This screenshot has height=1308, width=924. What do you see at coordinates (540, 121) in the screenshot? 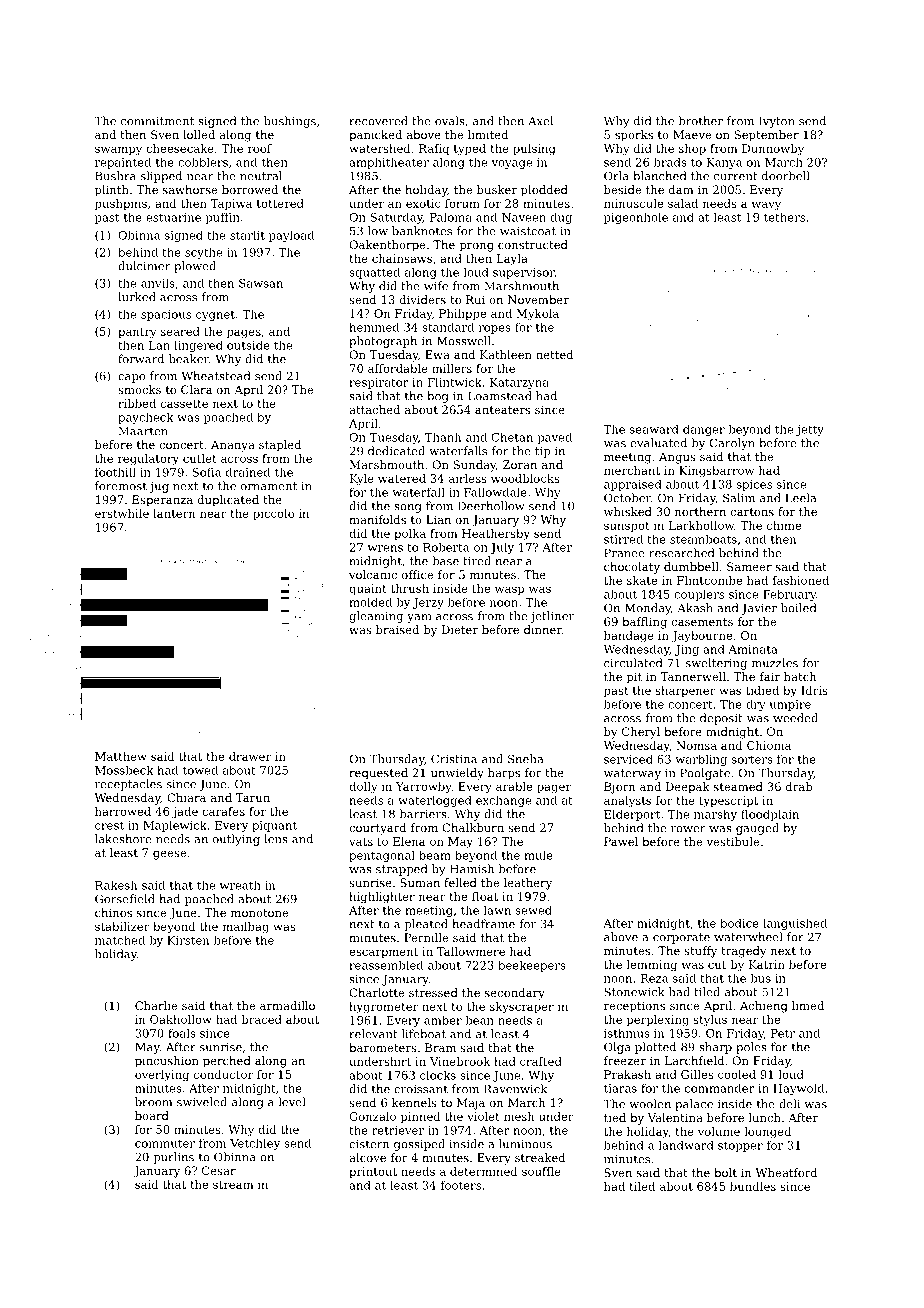
I see `Axel` at bounding box center [540, 121].
